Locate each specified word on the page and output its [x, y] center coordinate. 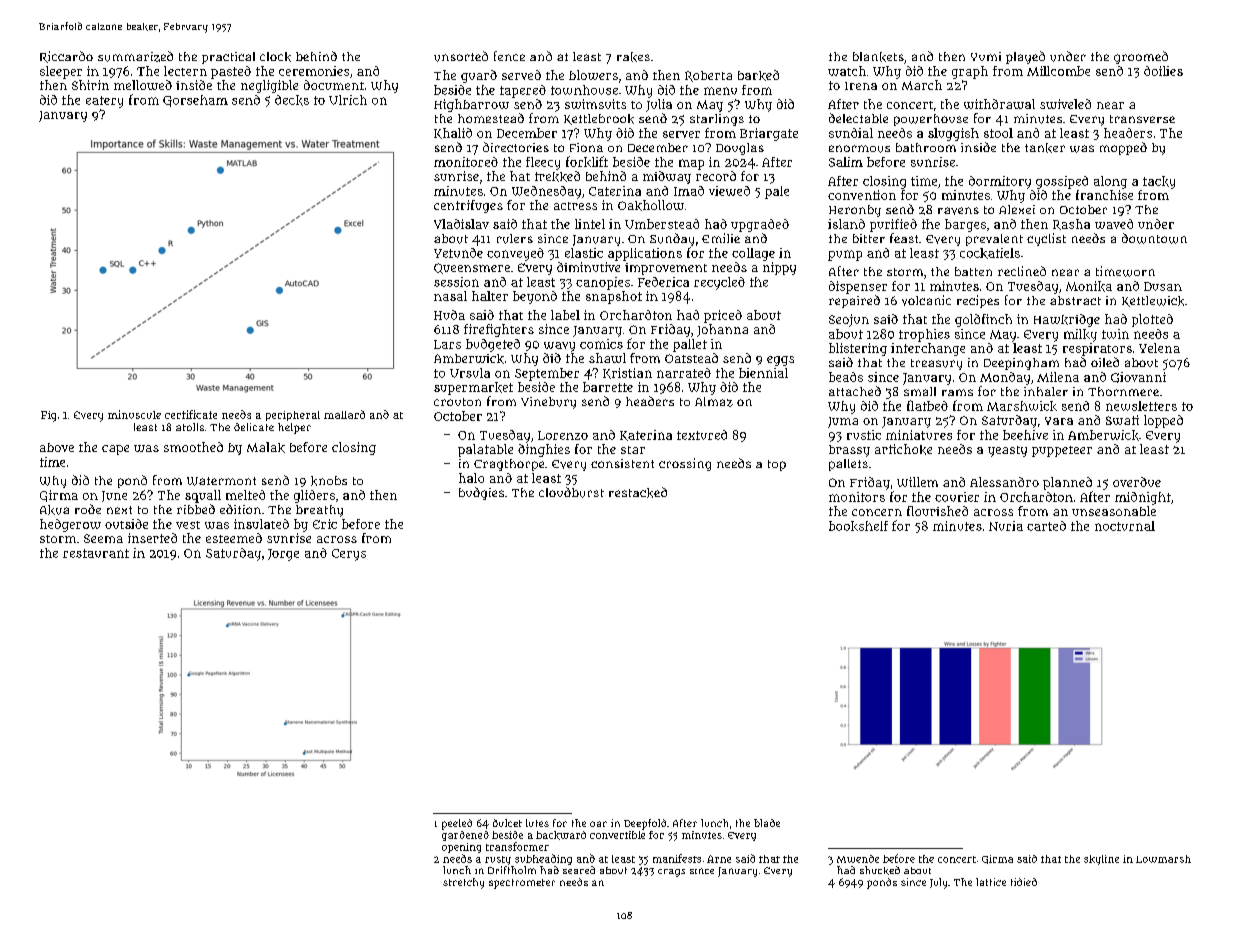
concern [877, 512]
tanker [1045, 148]
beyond [535, 297]
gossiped [1062, 182]
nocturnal [1125, 526]
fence [509, 56]
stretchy [463, 883]
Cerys [349, 555]
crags [671, 873]
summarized [135, 56]
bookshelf [858, 526]
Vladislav [461, 224]
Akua [54, 510]
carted [1046, 526]
